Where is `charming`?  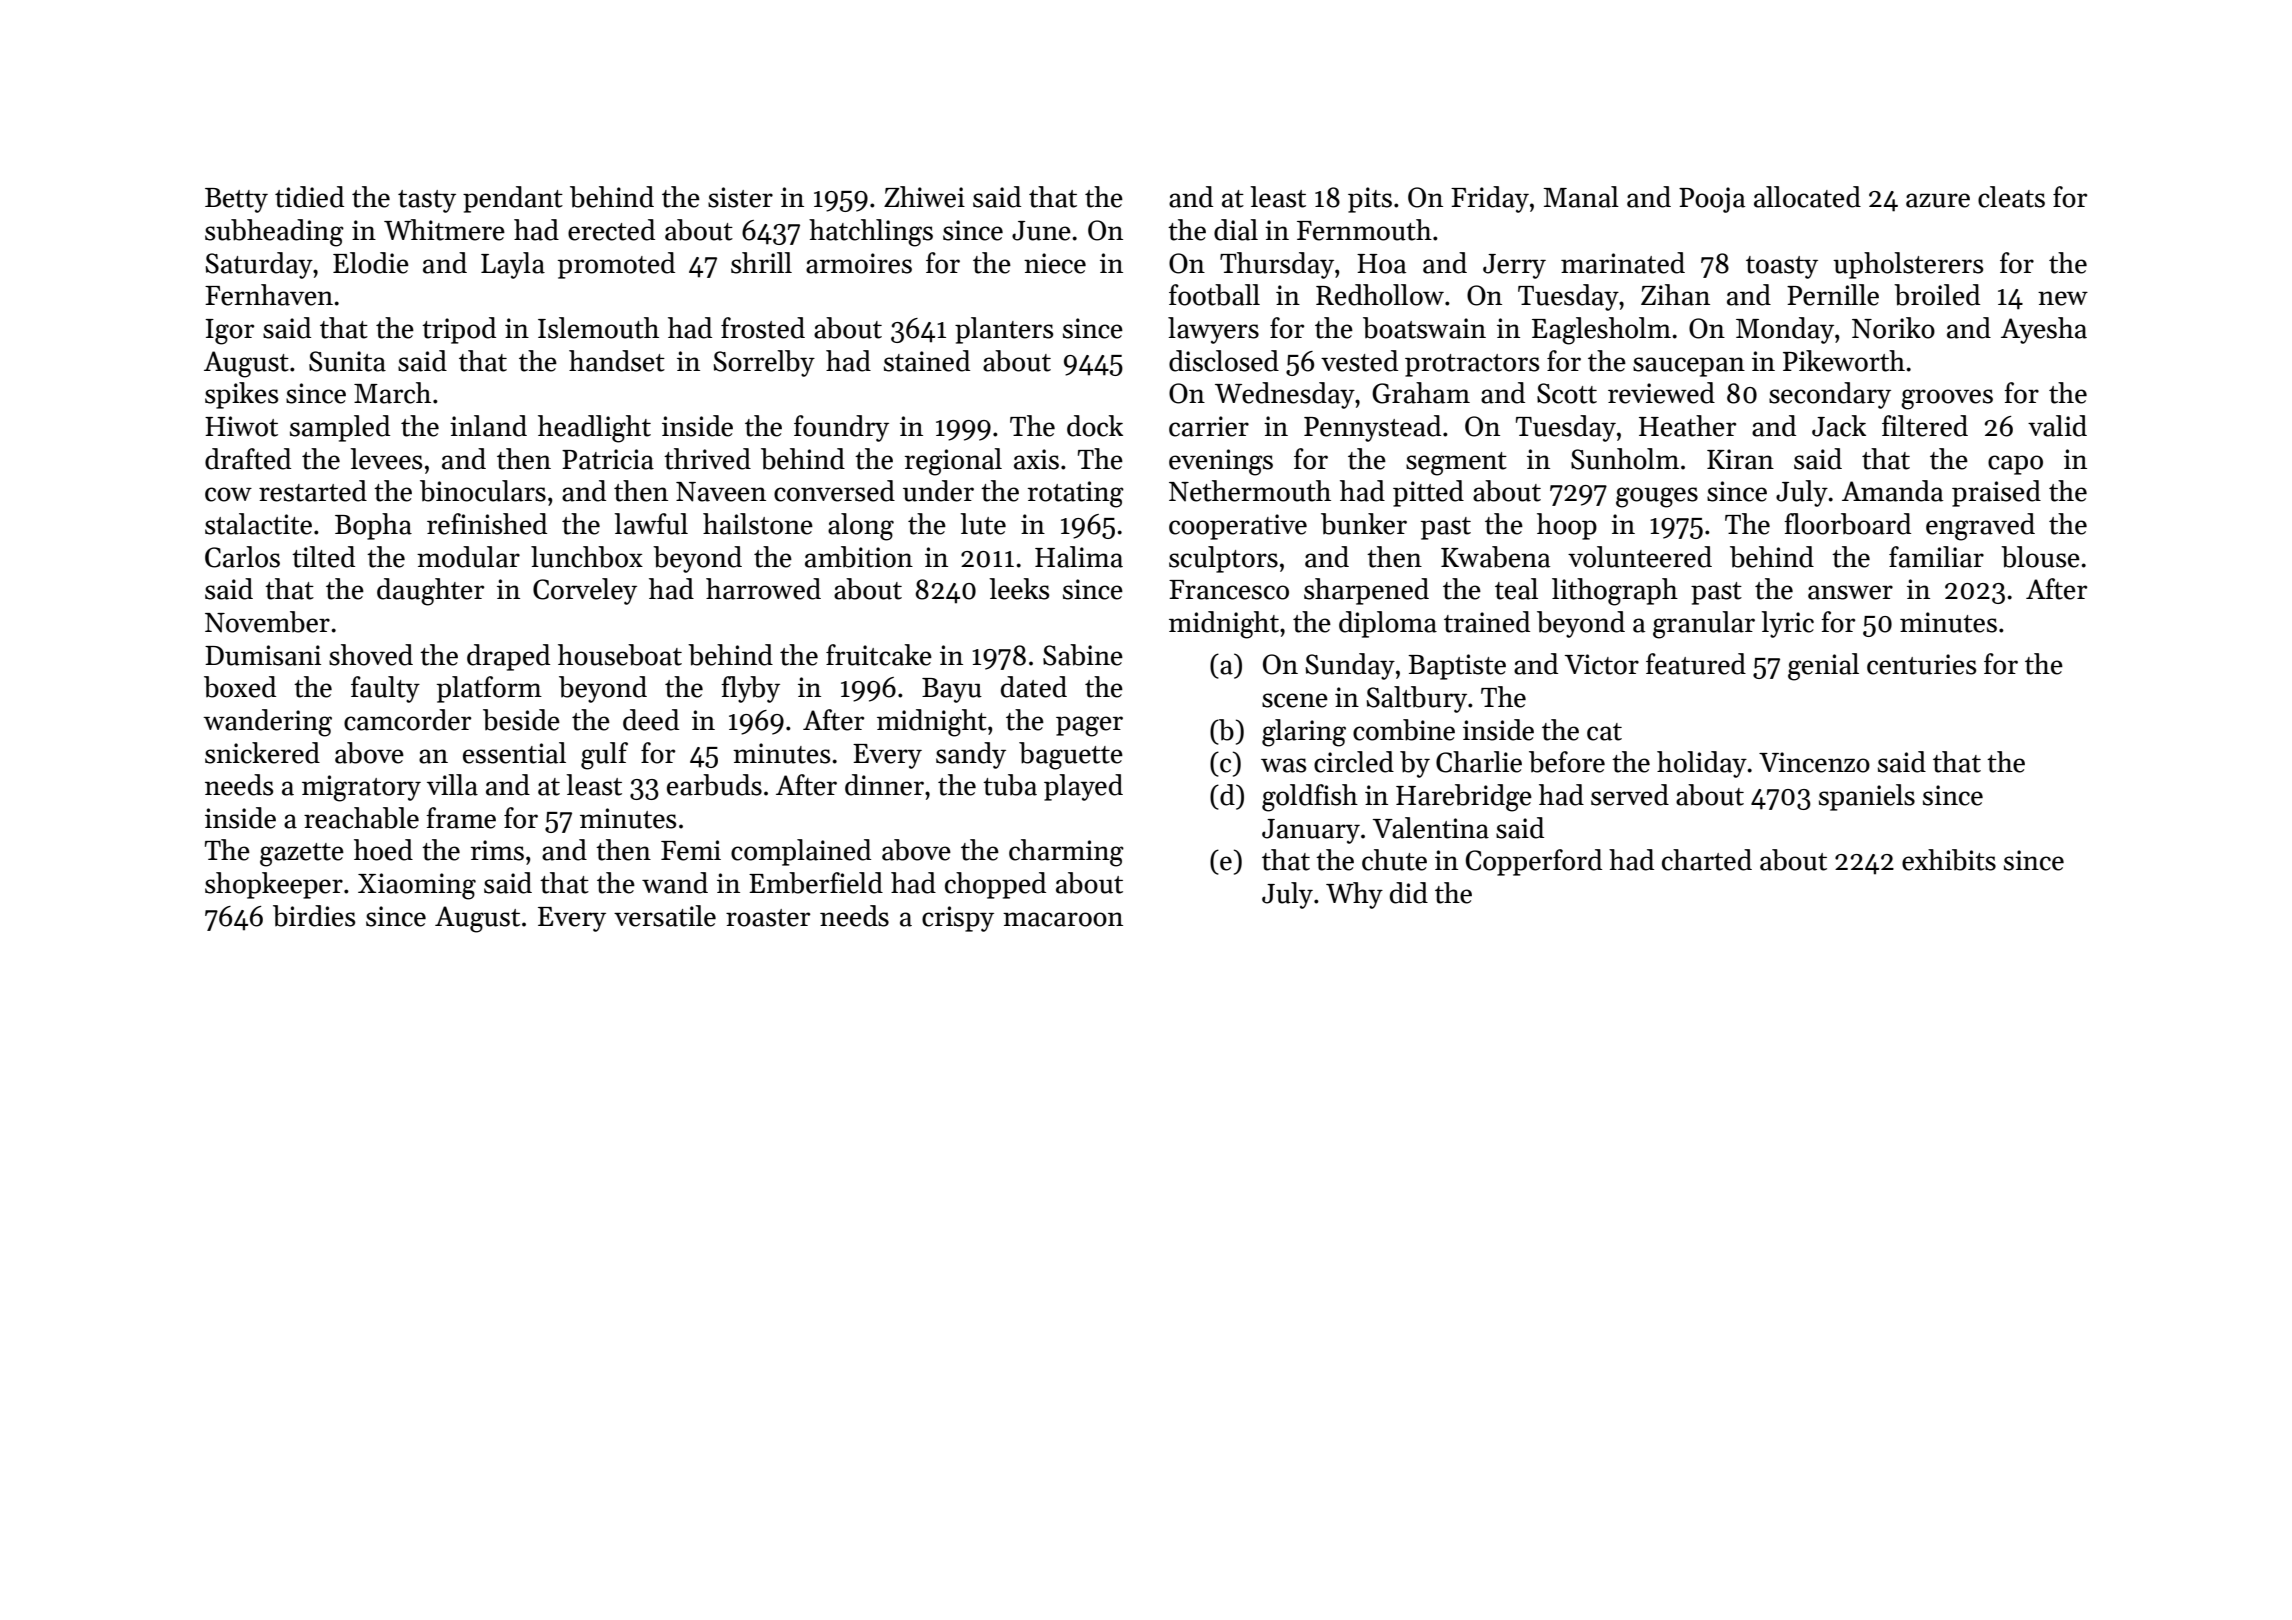
charming is located at coordinates (1066, 853).
